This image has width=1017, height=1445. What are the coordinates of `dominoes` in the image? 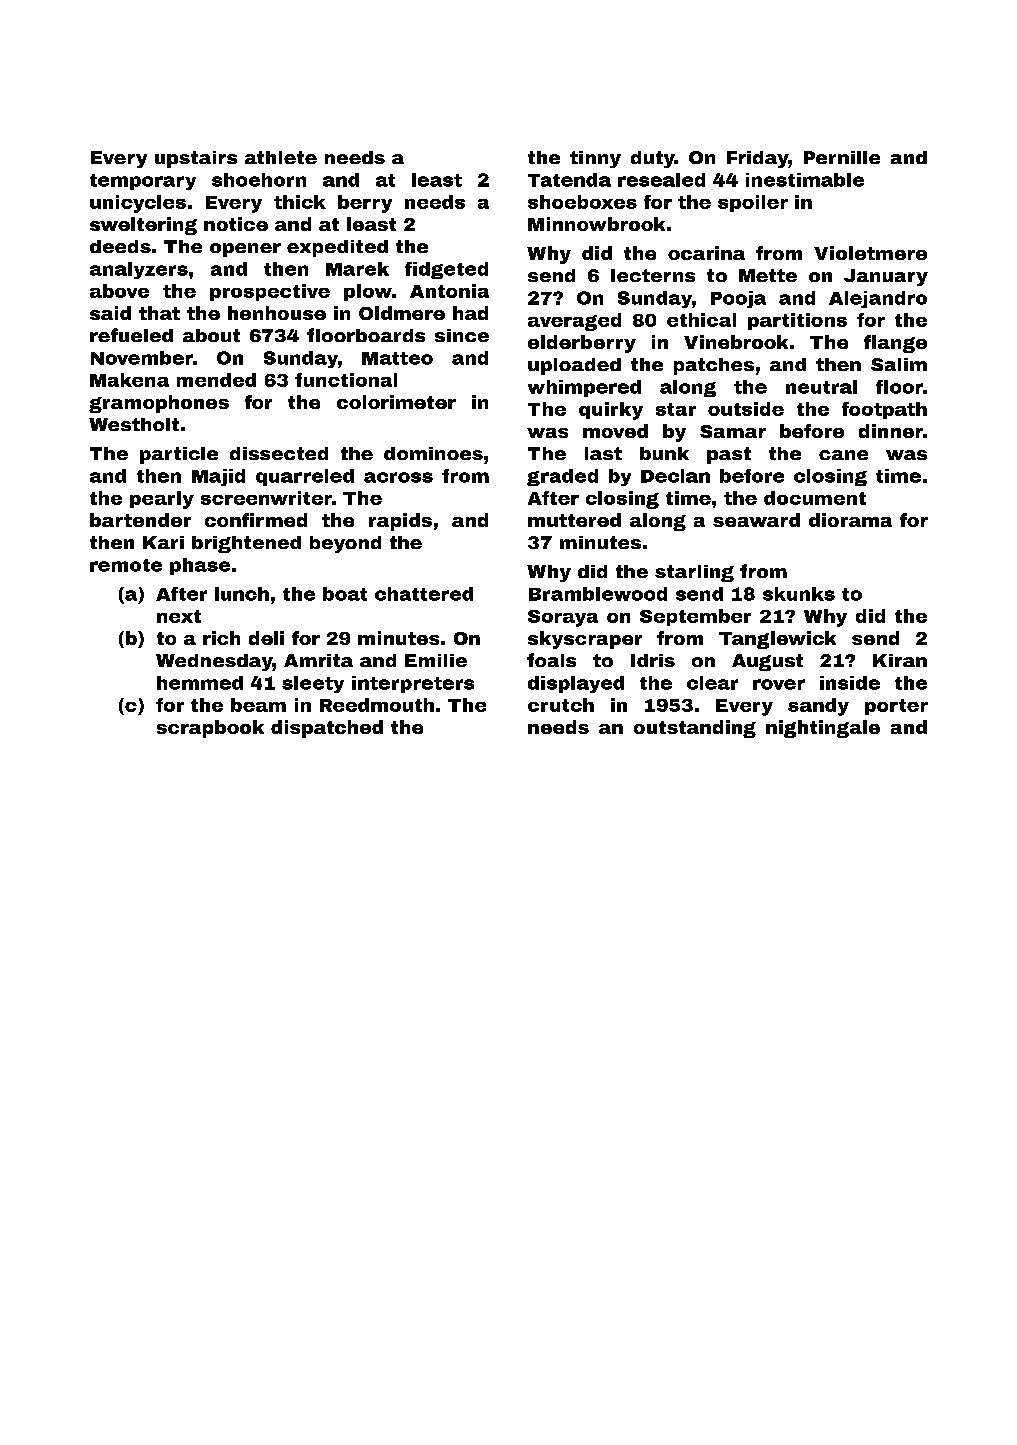 It's located at (433, 453).
